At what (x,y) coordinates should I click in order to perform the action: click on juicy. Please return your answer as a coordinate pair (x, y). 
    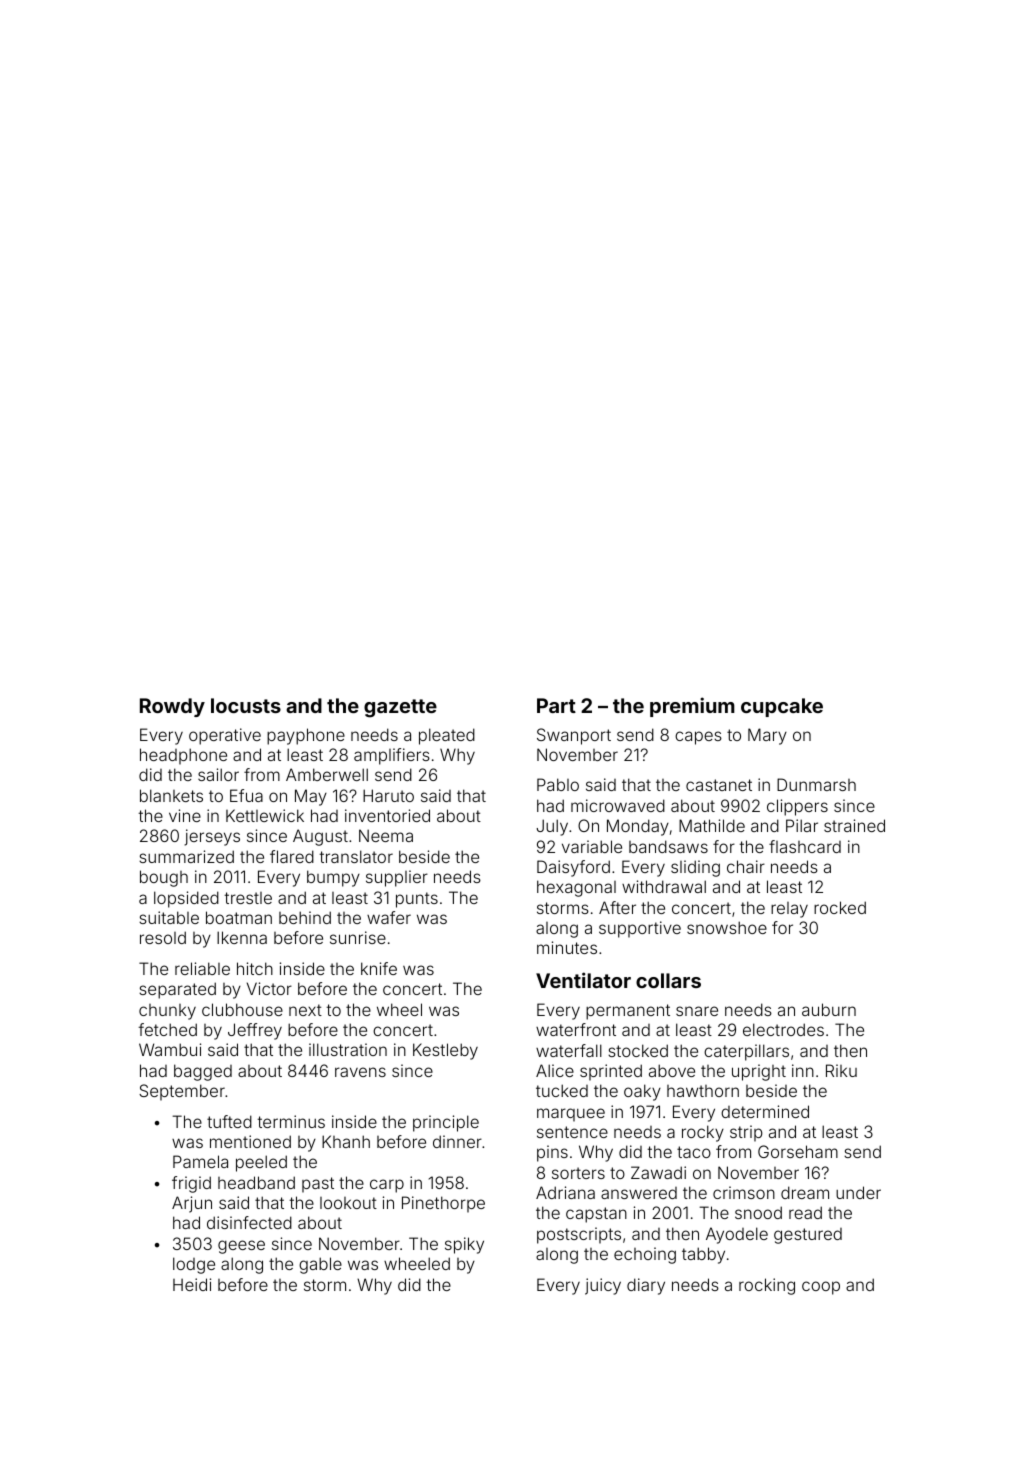
    Looking at the image, I should click on (603, 1286).
